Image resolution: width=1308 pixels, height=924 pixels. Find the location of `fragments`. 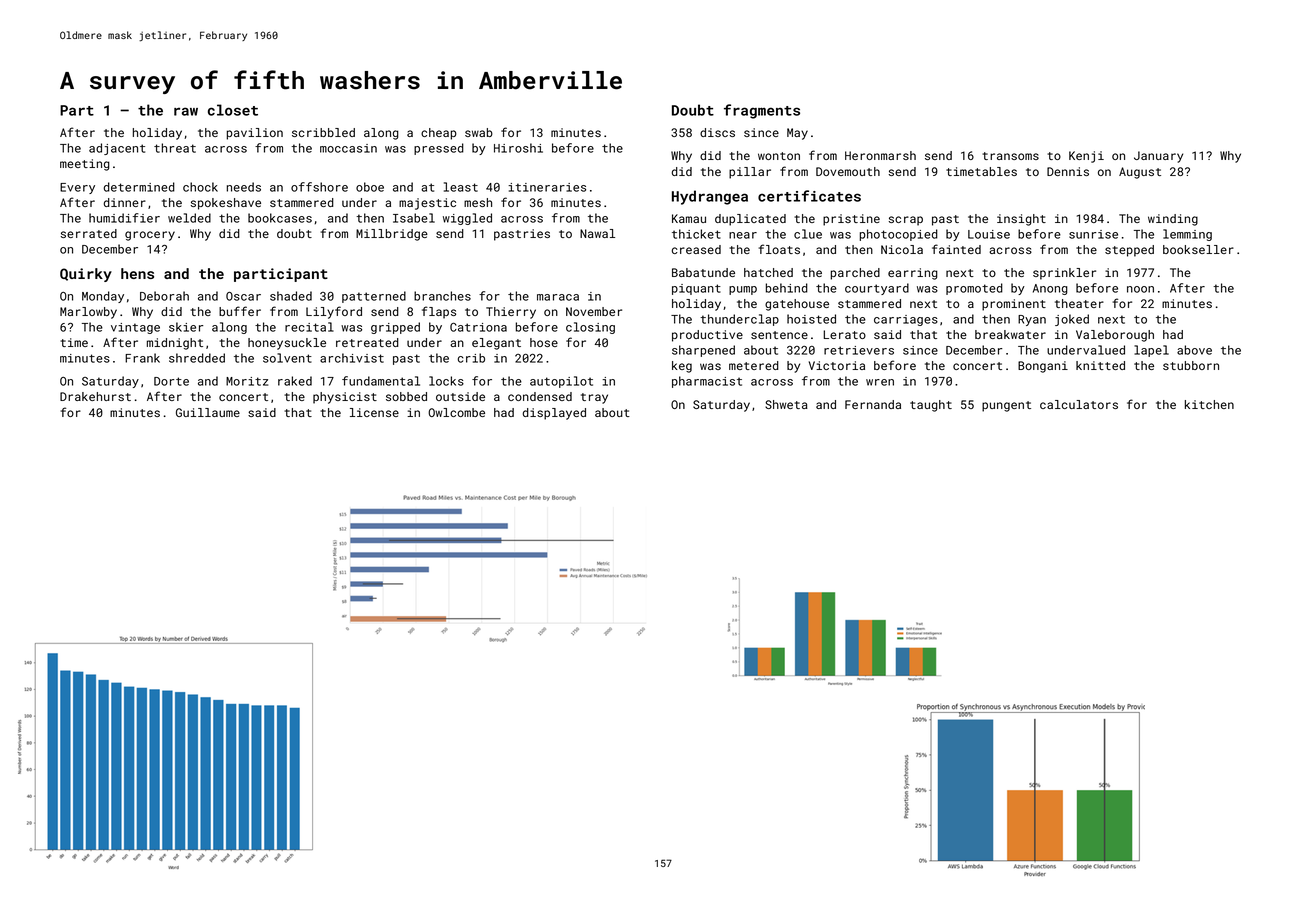

fragments is located at coordinates (762, 111).
